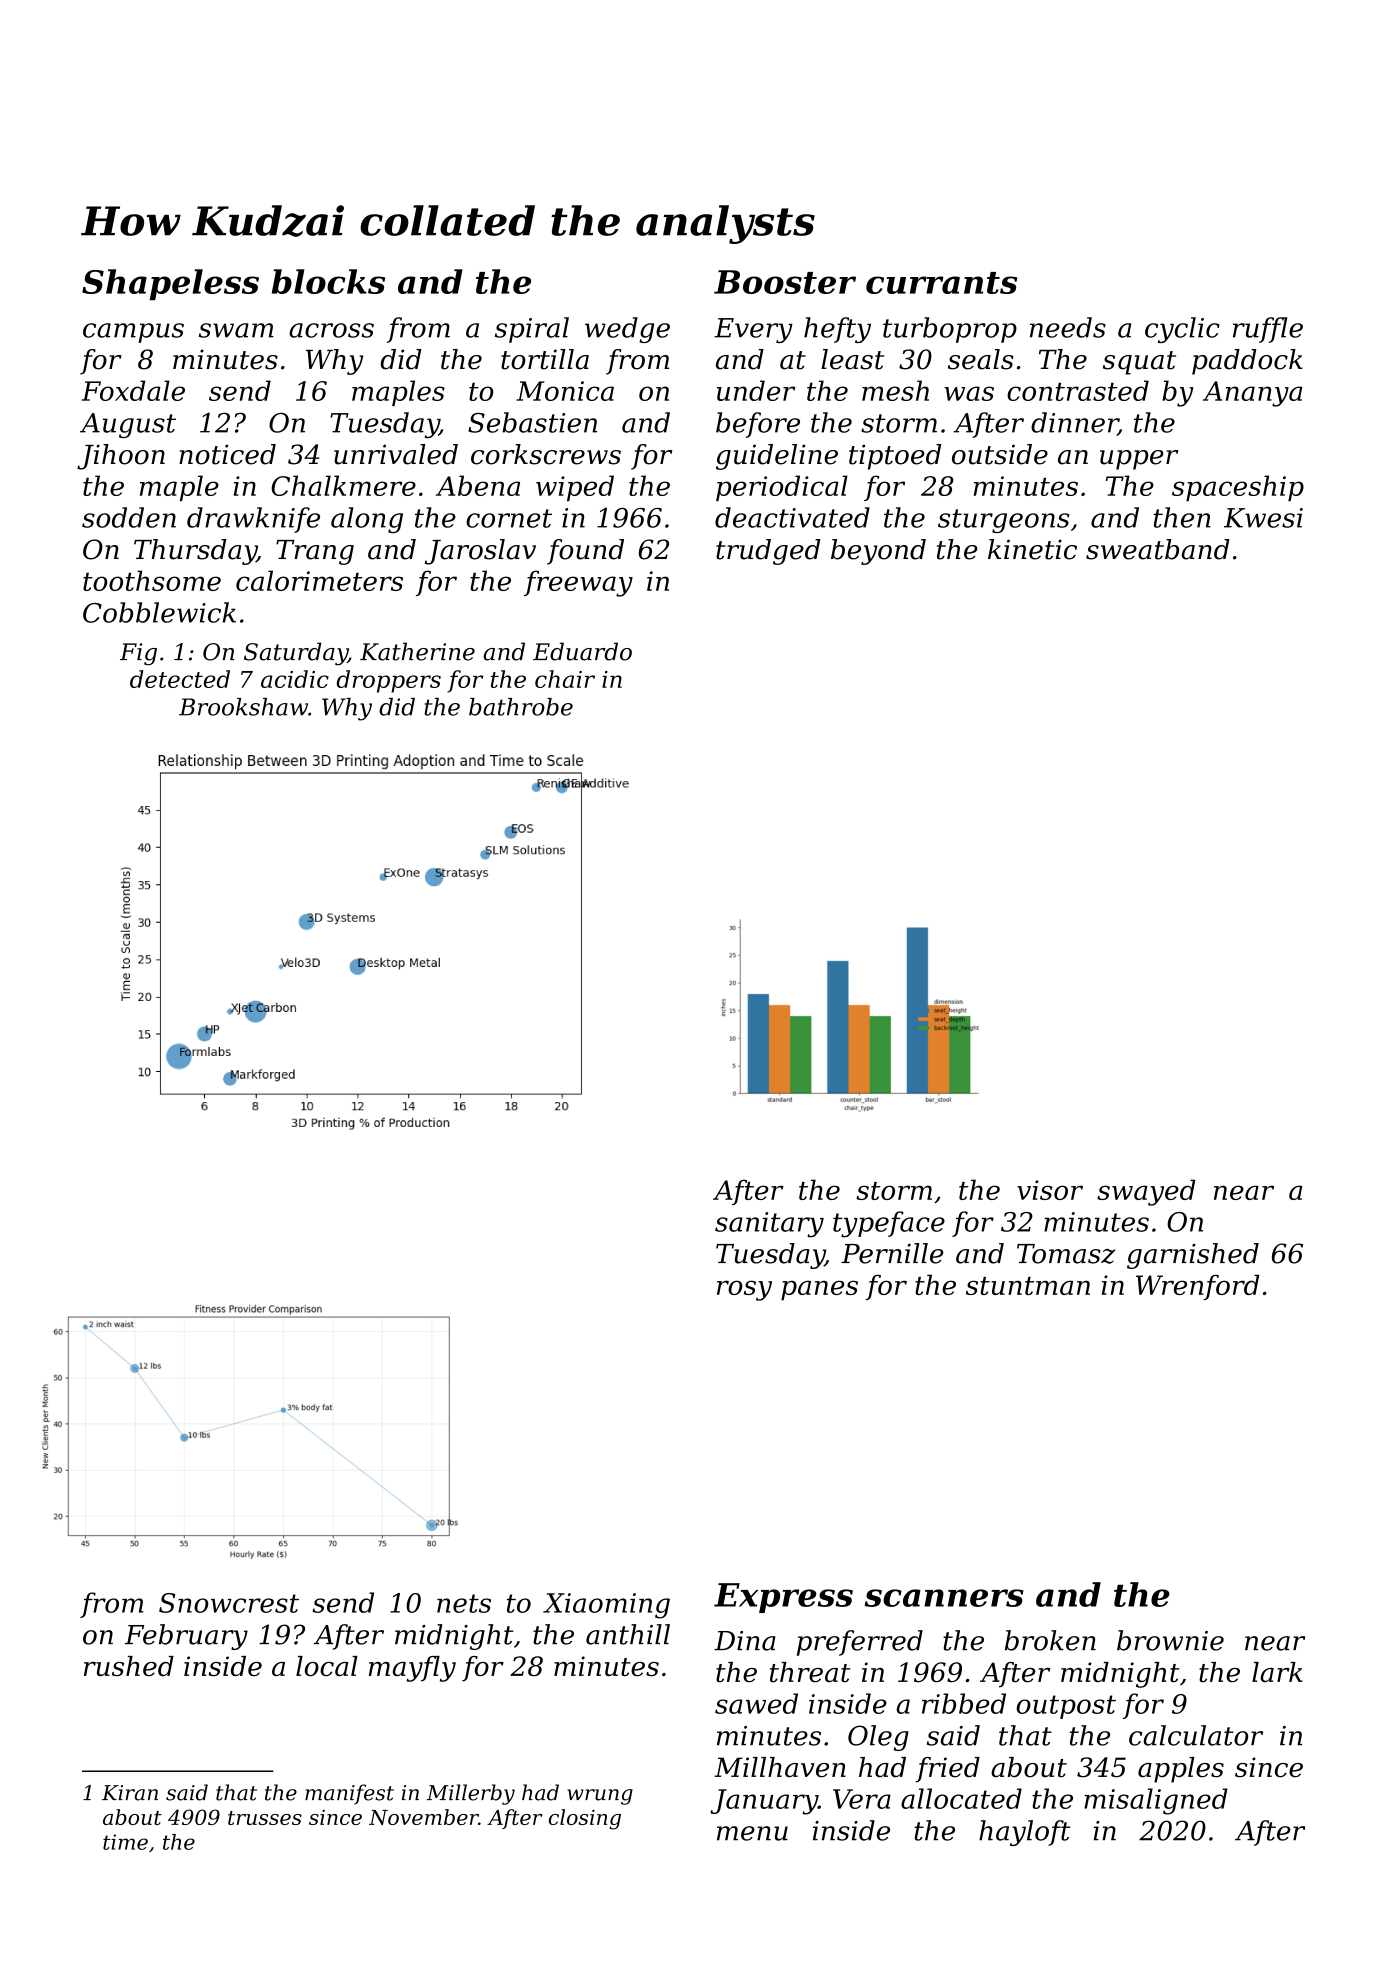 The width and height of the image is (1386, 1969). What do you see at coordinates (627, 330) in the image?
I see `wedge` at bounding box center [627, 330].
